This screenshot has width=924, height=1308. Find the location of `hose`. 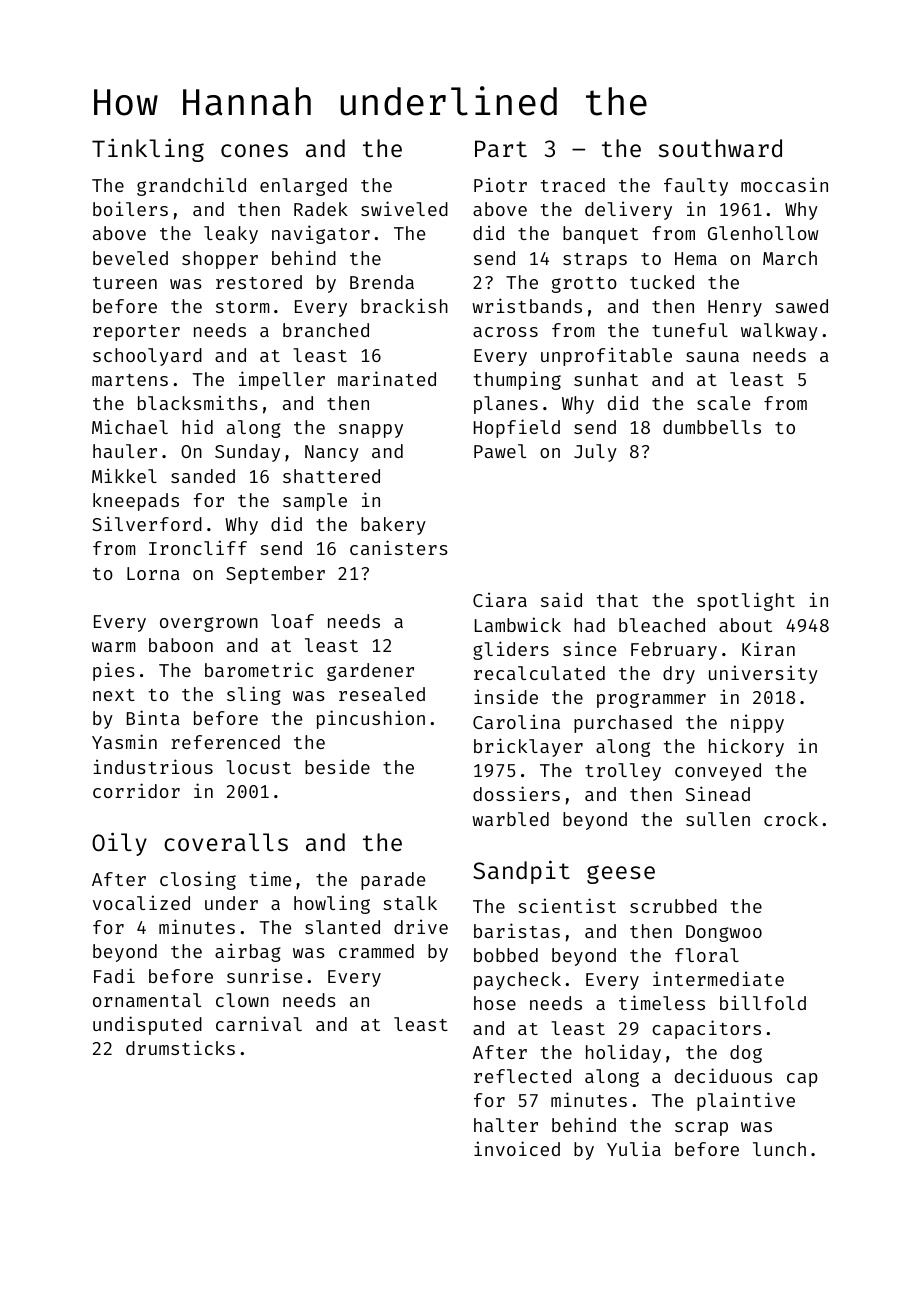

hose is located at coordinates (495, 1003).
